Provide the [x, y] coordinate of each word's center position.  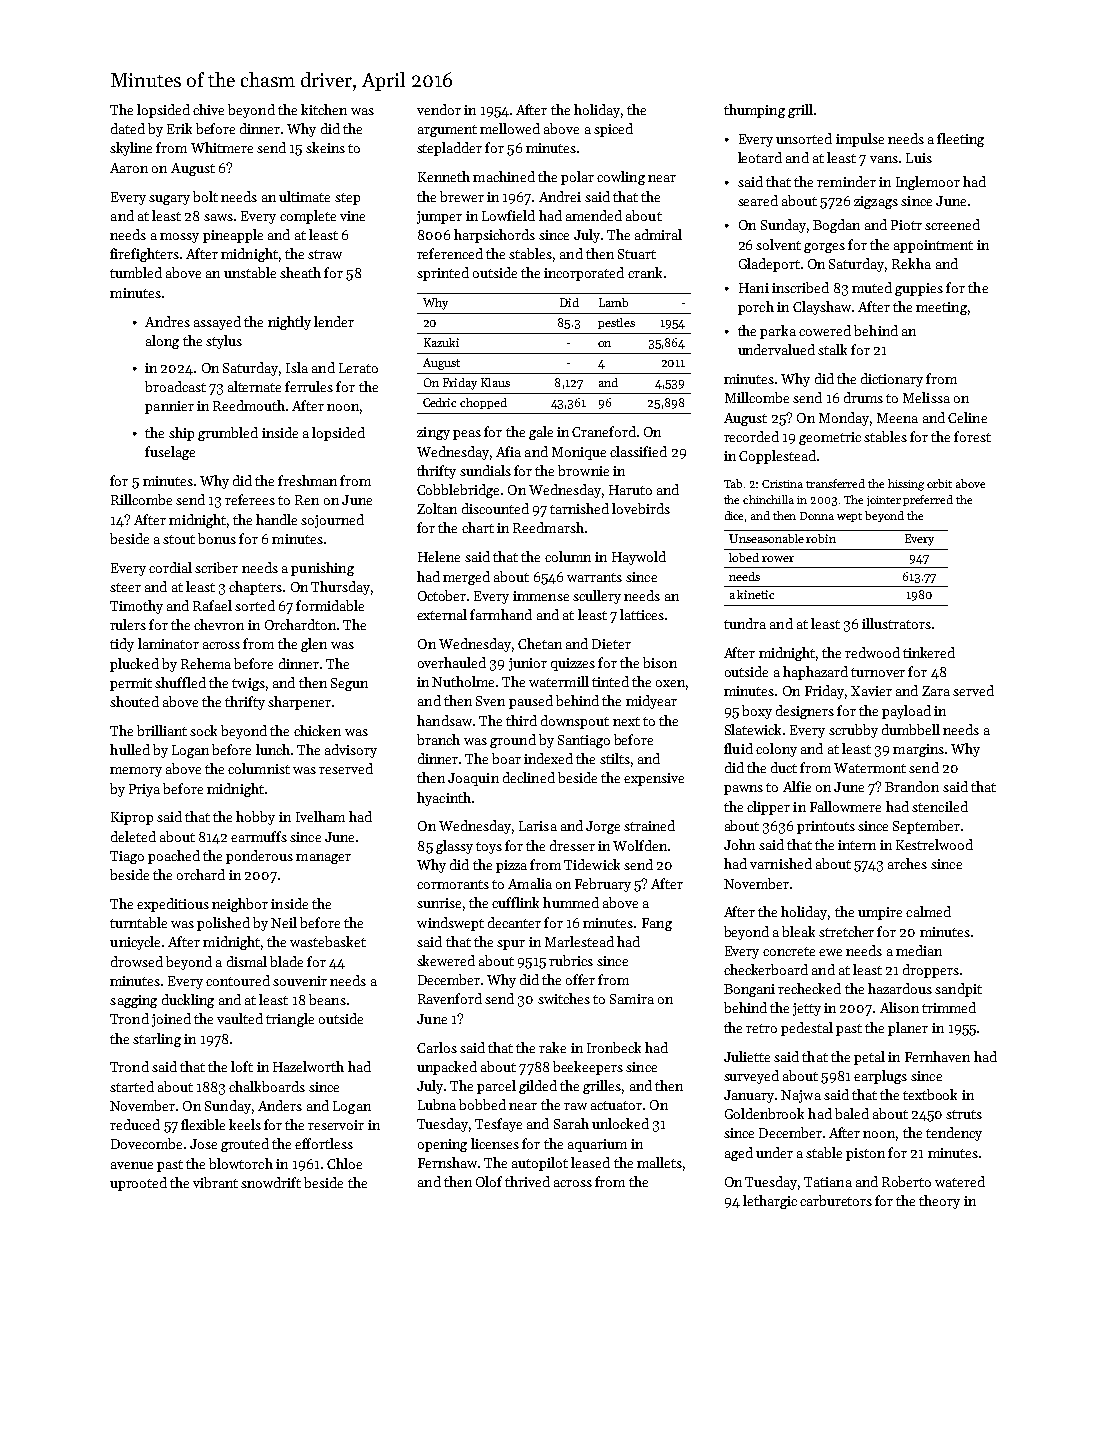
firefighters [144, 255]
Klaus [495, 382]
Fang [657, 924]
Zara [936, 691]
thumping [754, 111]
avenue [132, 1165]
